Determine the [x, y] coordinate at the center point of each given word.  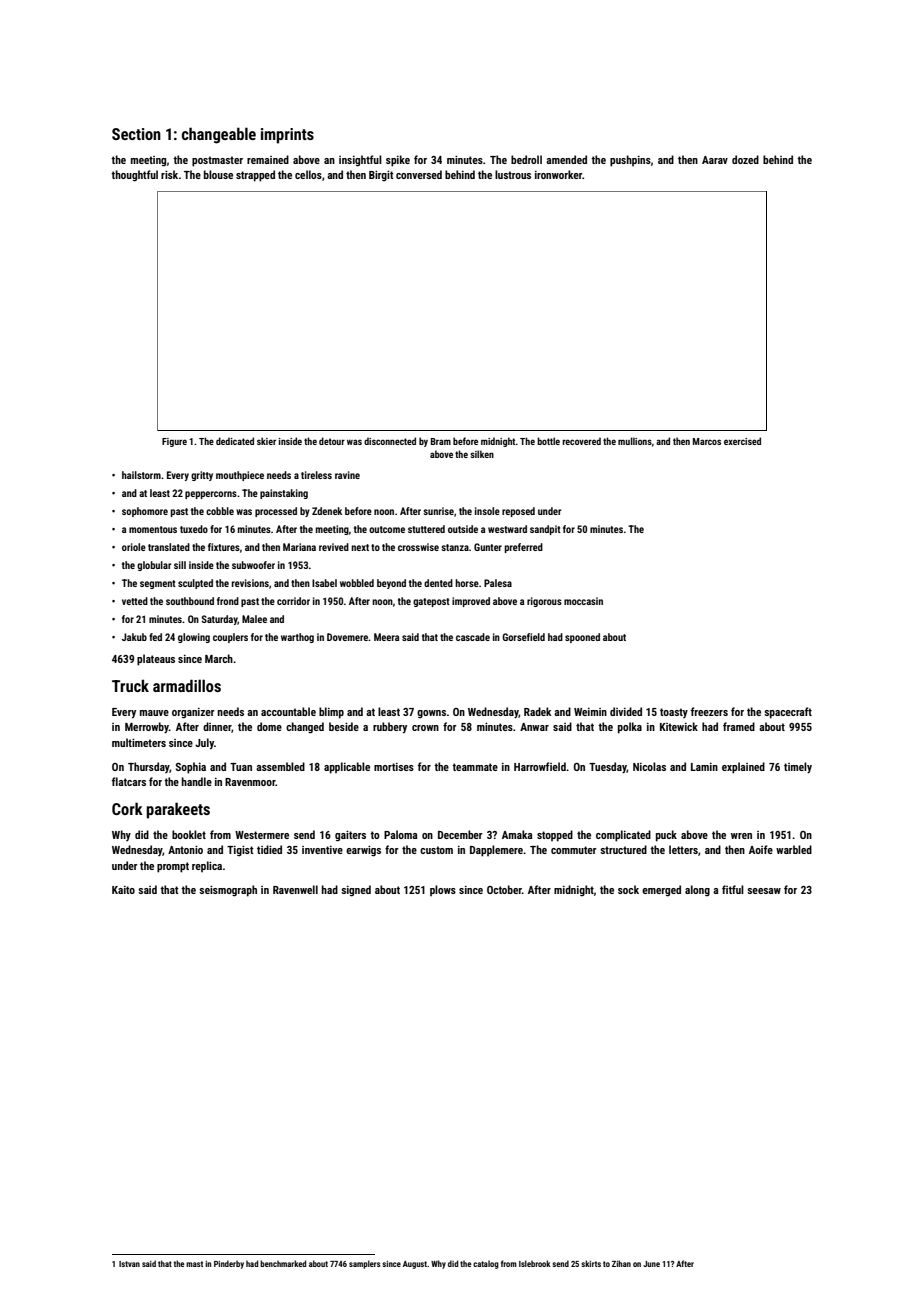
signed [356, 891]
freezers [709, 711]
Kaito [123, 890]
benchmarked [283, 1263]
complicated [623, 836]
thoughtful [134, 176]
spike [398, 161]
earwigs [363, 851]
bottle [548, 441]
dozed [745, 159]
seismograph [228, 891]
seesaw [764, 891]
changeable [219, 135]
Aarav [715, 160]
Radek [537, 711]
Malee [254, 619]
